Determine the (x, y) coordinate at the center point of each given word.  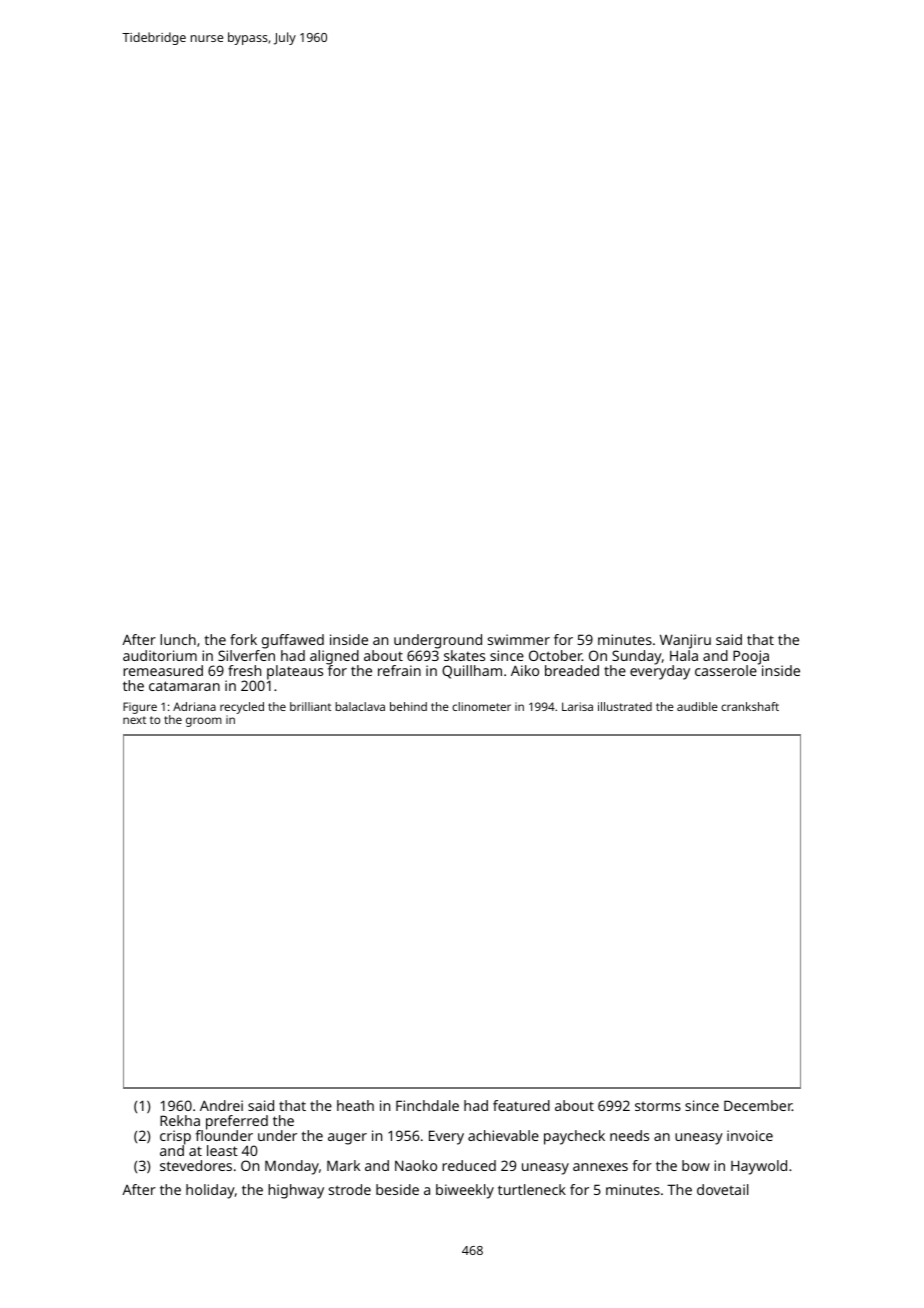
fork (243, 639)
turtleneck (532, 1189)
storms (658, 1106)
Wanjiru (685, 641)
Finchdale (427, 1105)
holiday (210, 1191)
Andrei (221, 1105)
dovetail (722, 1189)
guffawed (293, 641)
